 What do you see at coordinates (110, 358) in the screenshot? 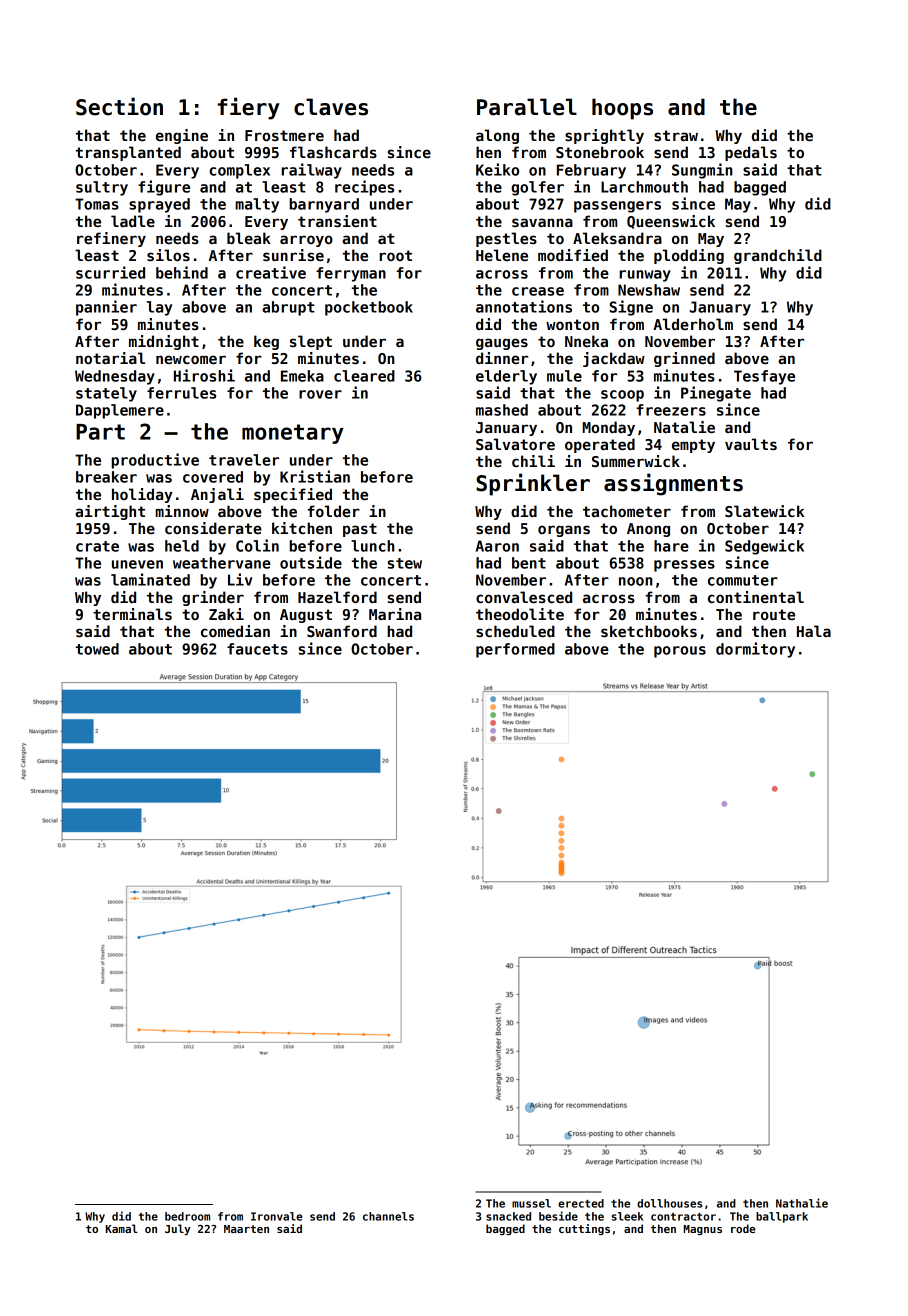
I see `notarial` at bounding box center [110, 358].
